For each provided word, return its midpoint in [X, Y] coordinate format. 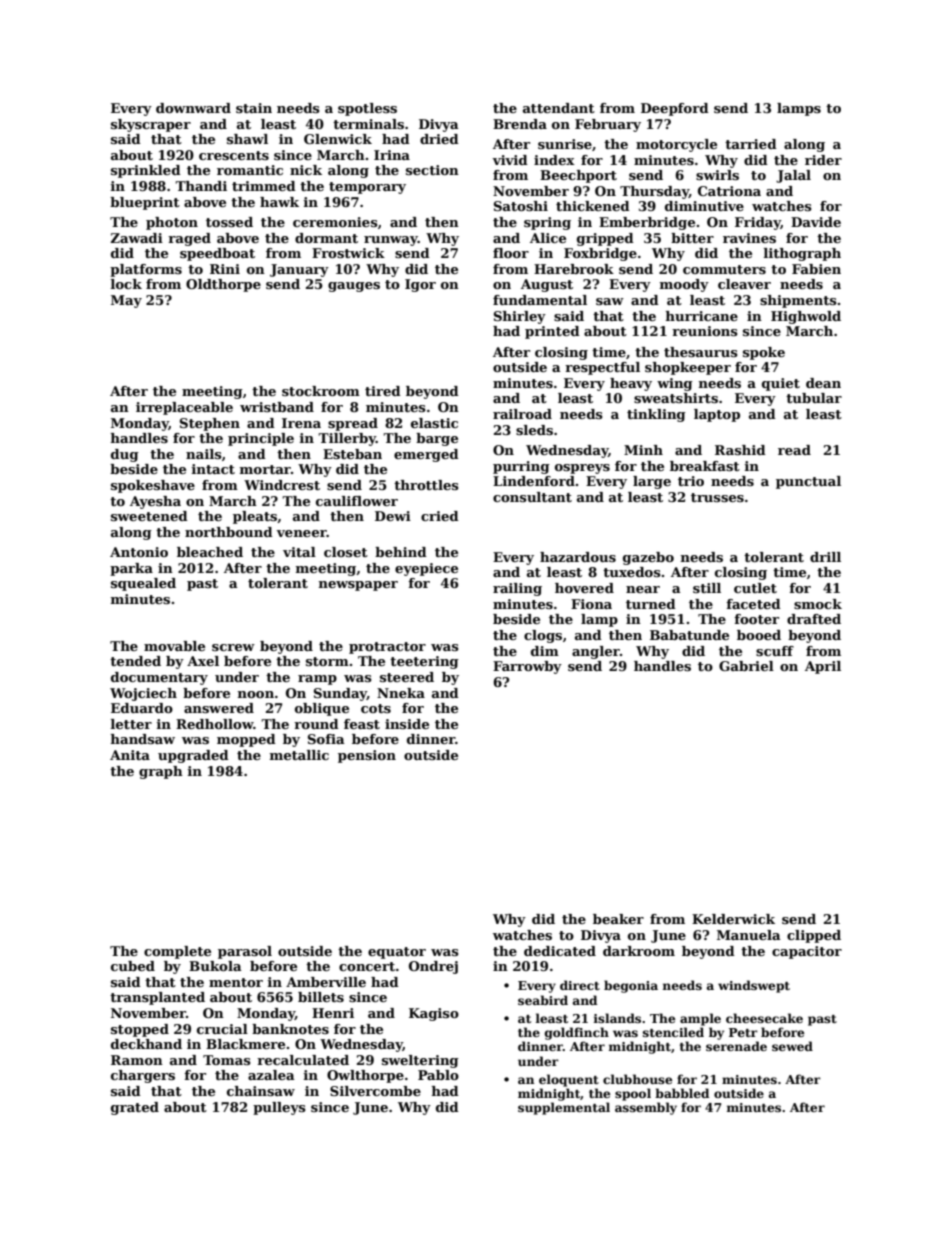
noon [256, 694]
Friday [758, 223]
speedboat [217, 254]
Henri [333, 1013]
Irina [392, 155]
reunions [705, 331]
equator [397, 953]
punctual [808, 482]
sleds [534, 430]
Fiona [591, 604]
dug [125, 455]
